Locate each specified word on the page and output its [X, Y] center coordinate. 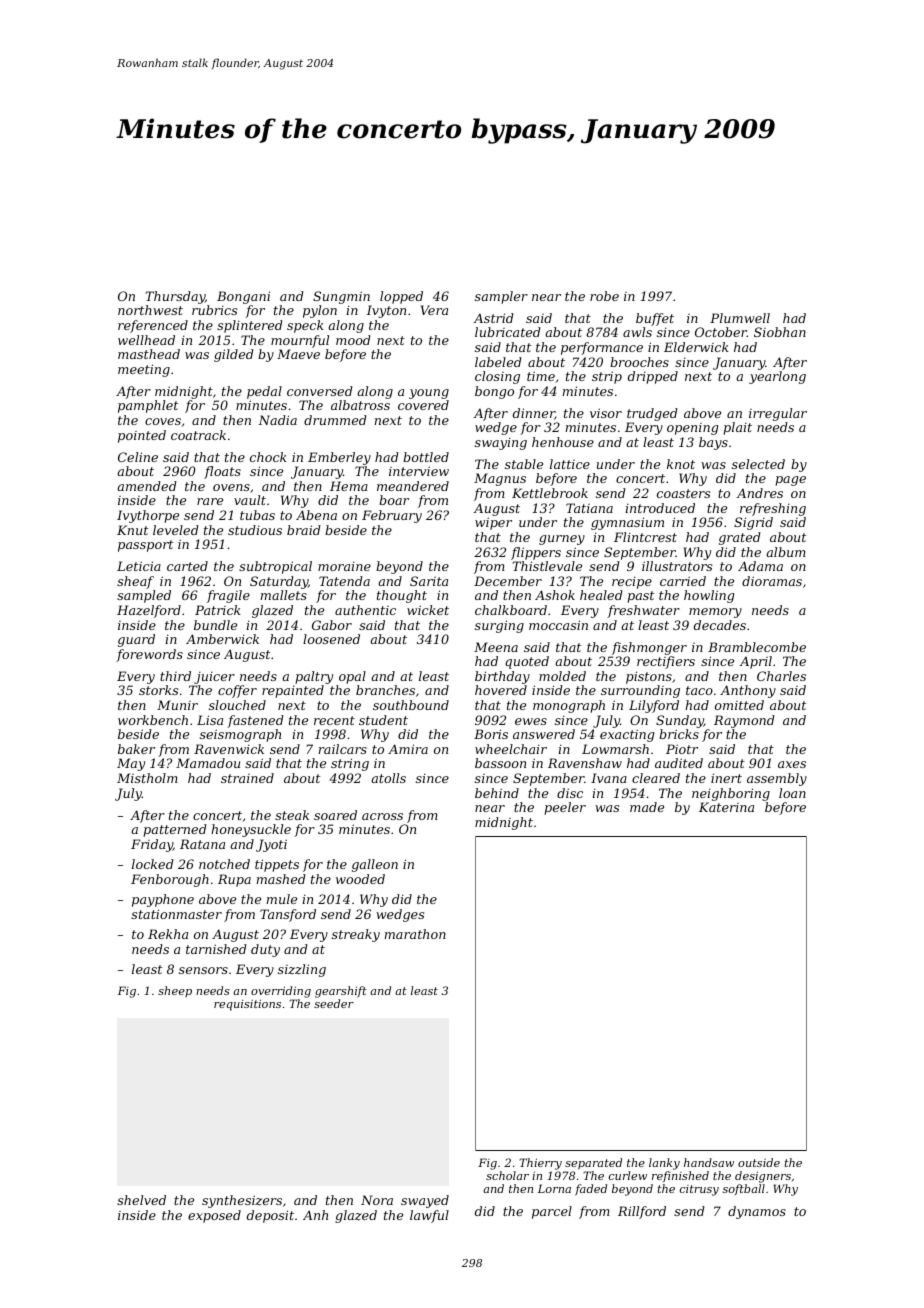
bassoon [500, 763]
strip [607, 377]
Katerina [726, 807]
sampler [501, 297]
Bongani [243, 297]
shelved [141, 1200]
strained [247, 778]
